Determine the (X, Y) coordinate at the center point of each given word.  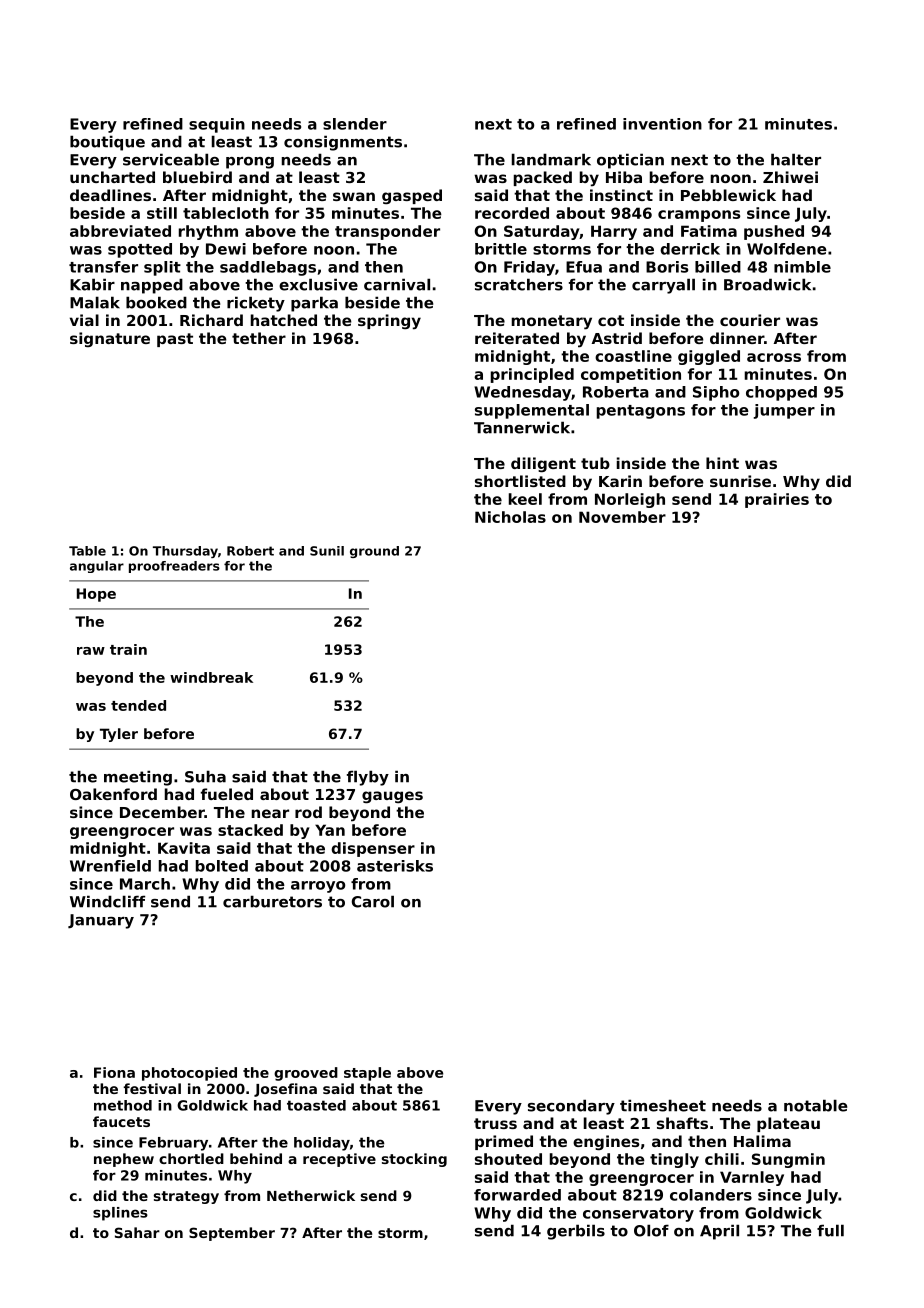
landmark (551, 159)
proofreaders (174, 567)
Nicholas (510, 517)
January (101, 921)
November (622, 517)
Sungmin (788, 1160)
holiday (322, 1144)
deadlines (110, 195)
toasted (316, 1105)
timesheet (663, 1105)
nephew (124, 1160)
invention (662, 124)
